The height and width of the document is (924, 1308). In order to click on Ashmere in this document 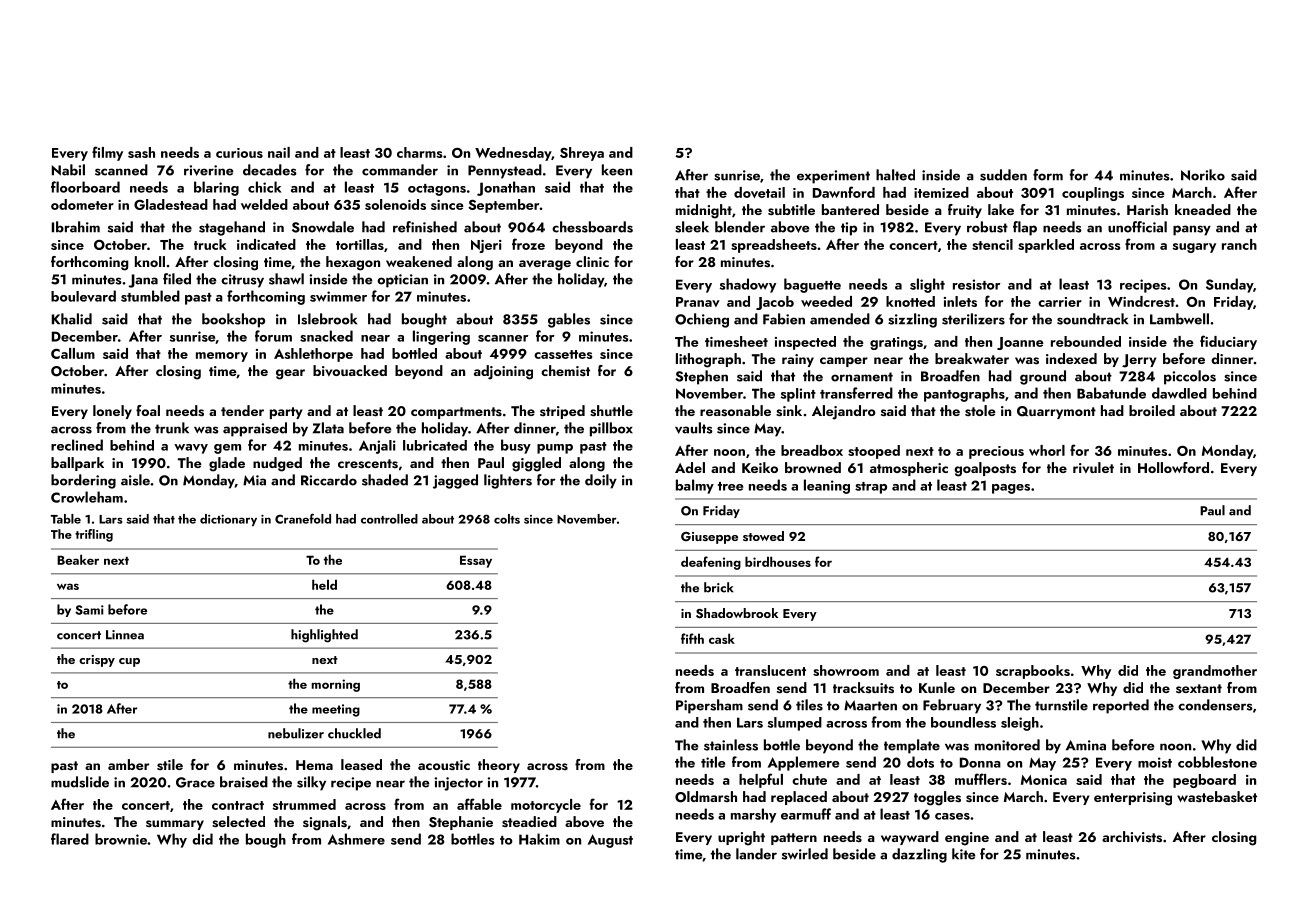, I will do `click(356, 839)`.
